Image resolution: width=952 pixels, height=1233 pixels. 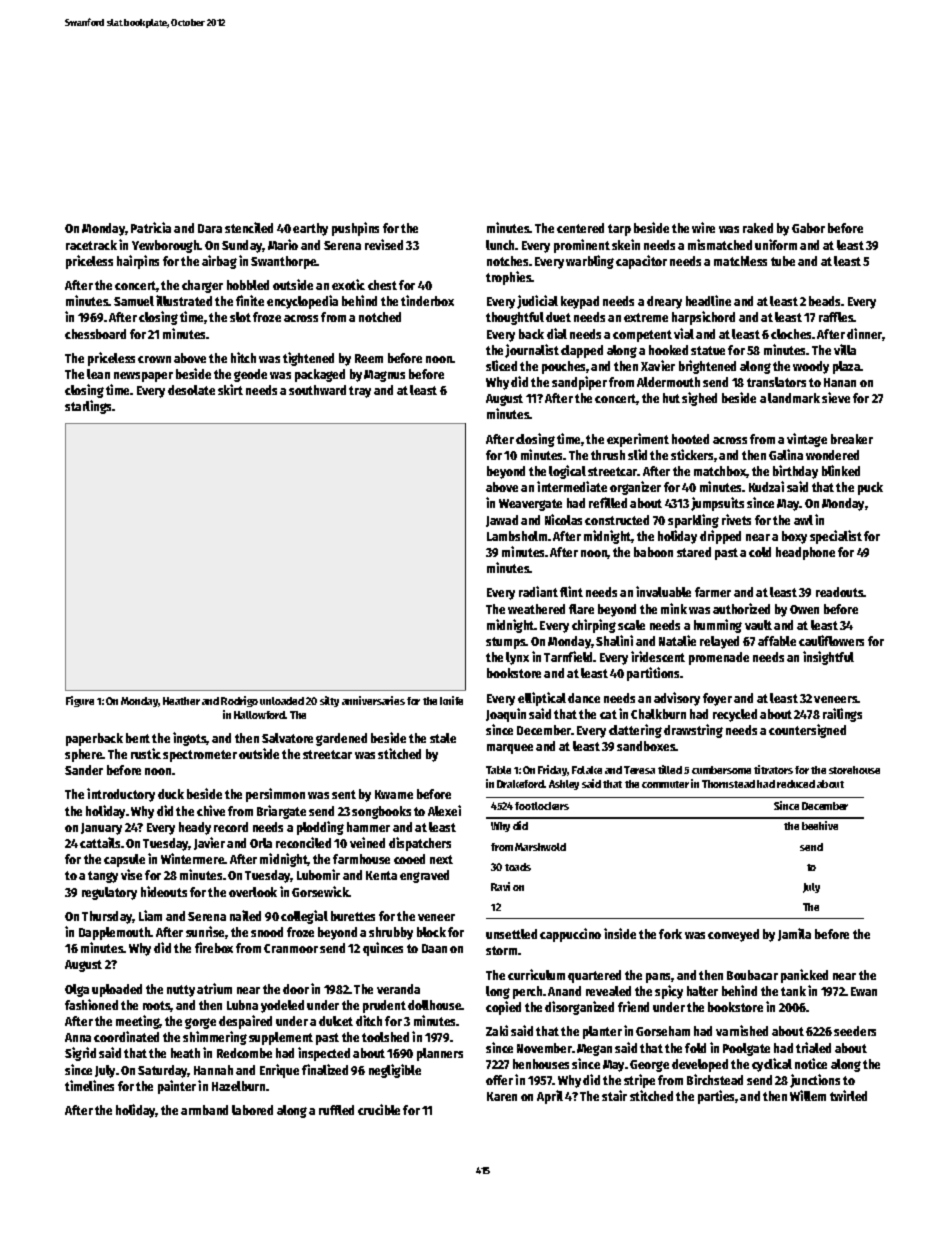 What do you see at coordinates (791, 334) in the screenshot?
I see `cloches` at bounding box center [791, 334].
